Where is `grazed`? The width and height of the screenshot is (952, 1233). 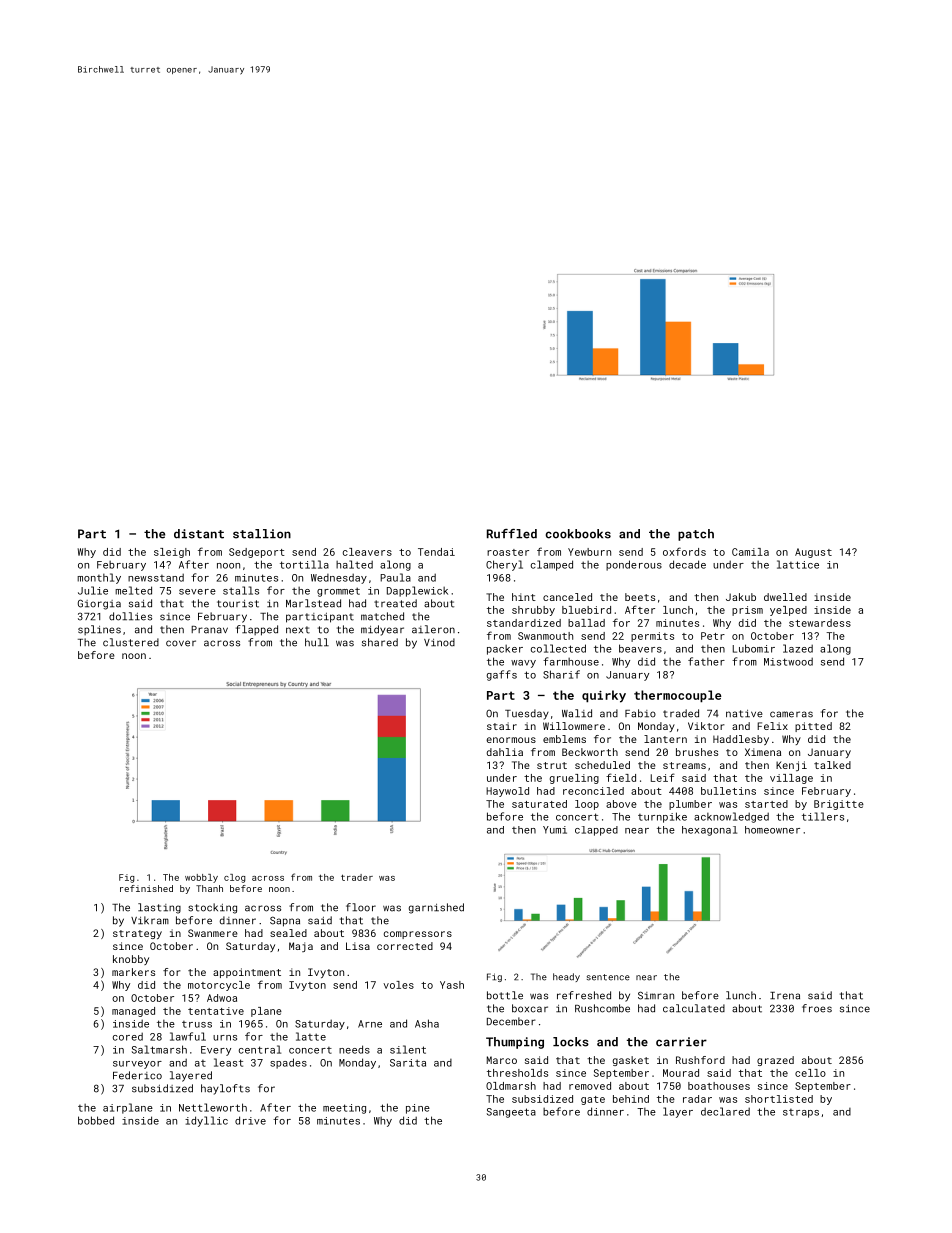 grazed is located at coordinates (775, 1061).
